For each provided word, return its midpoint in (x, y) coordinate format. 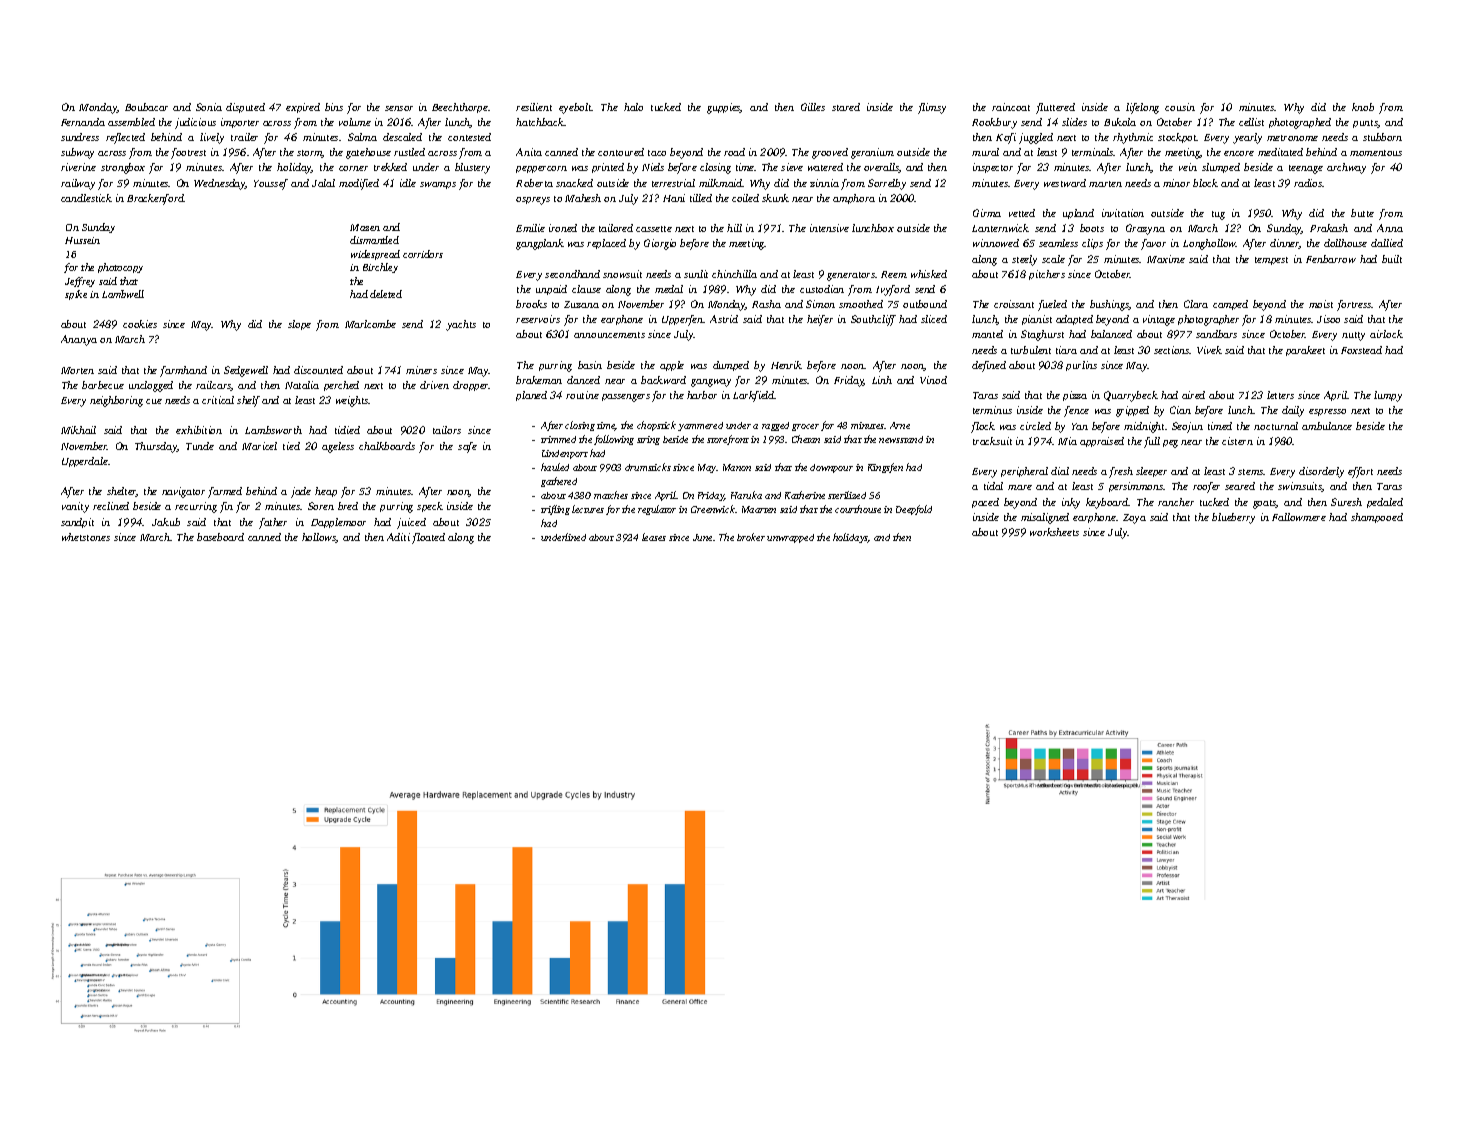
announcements (609, 335)
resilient (534, 107)
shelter (122, 492)
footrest (188, 153)
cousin (1180, 107)
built (1392, 259)
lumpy (1388, 396)
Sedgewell (246, 371)
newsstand (901, 439)
